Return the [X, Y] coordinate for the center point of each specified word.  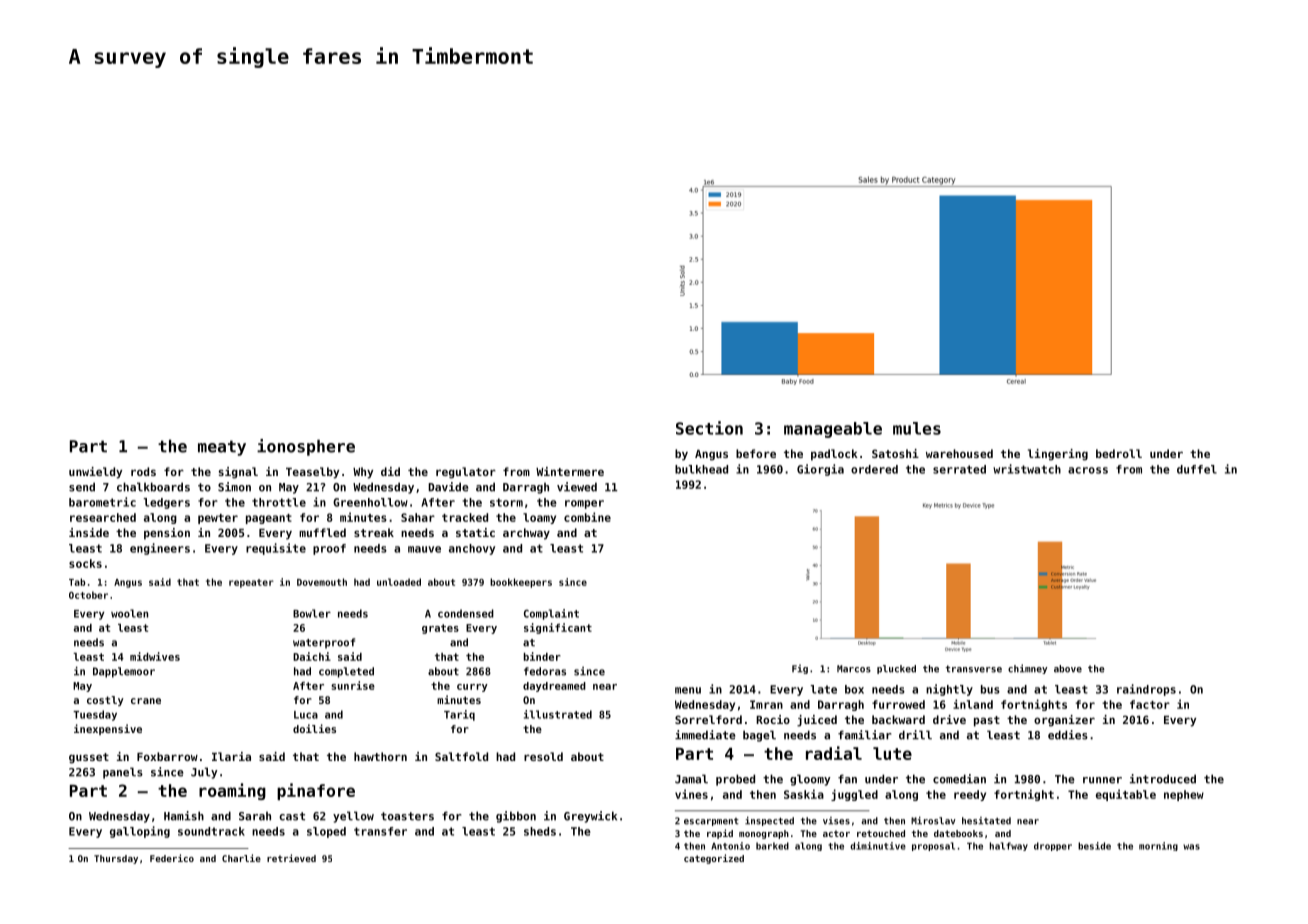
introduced [1163, 779]
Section [709, 428]
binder [542, 656]
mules [917, 428]
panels [123, 773]
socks [85, 563]
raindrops [1146, 690]
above [1068, 669]
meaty [222, 448]
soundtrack [211, 831]
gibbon [516, 817]
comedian [959, 779]
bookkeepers [521, 583]
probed [735, 780]
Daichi [312, 656]
